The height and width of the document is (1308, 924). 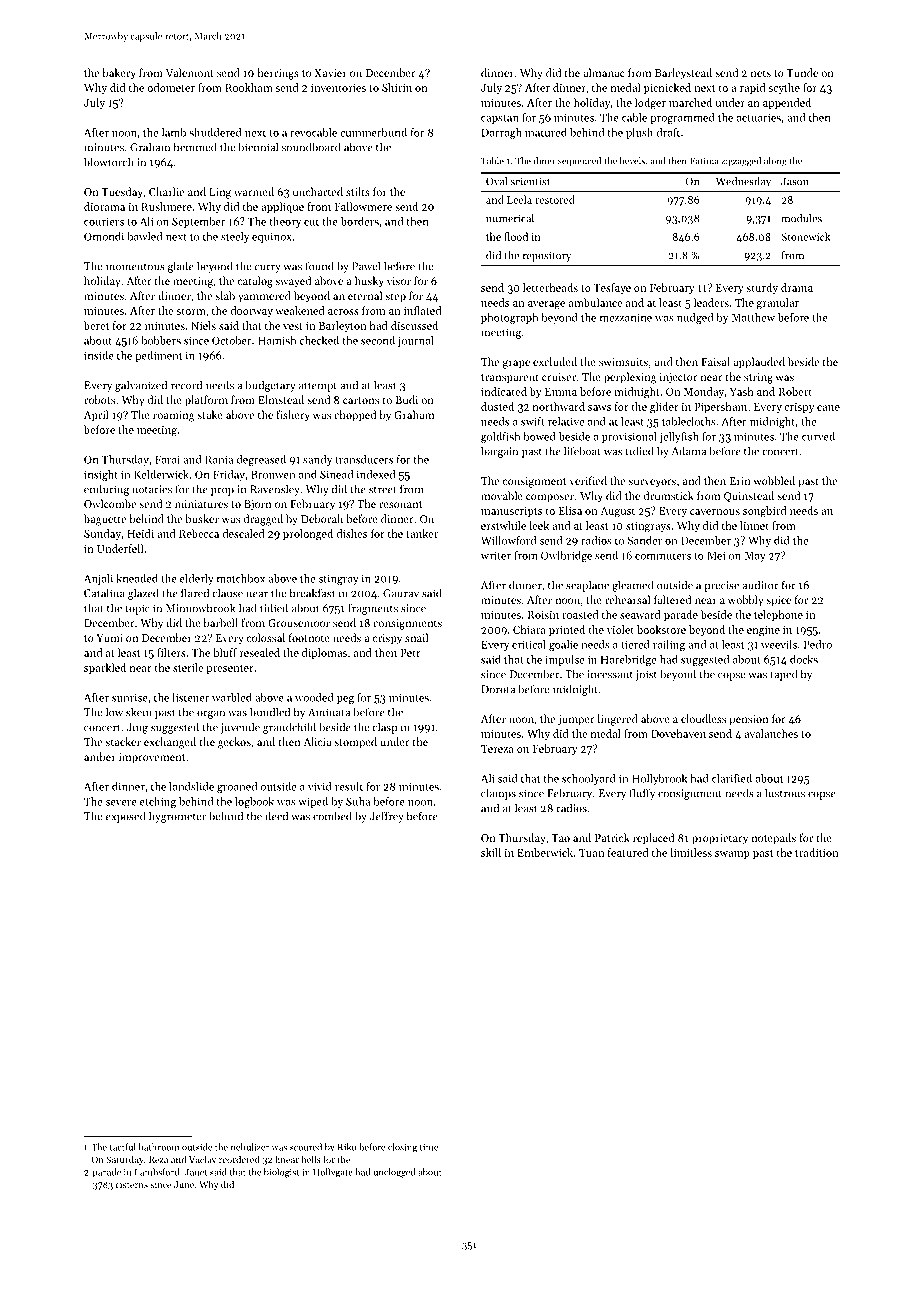 I want to click on cisterns, so click(x=132, y=1184).
